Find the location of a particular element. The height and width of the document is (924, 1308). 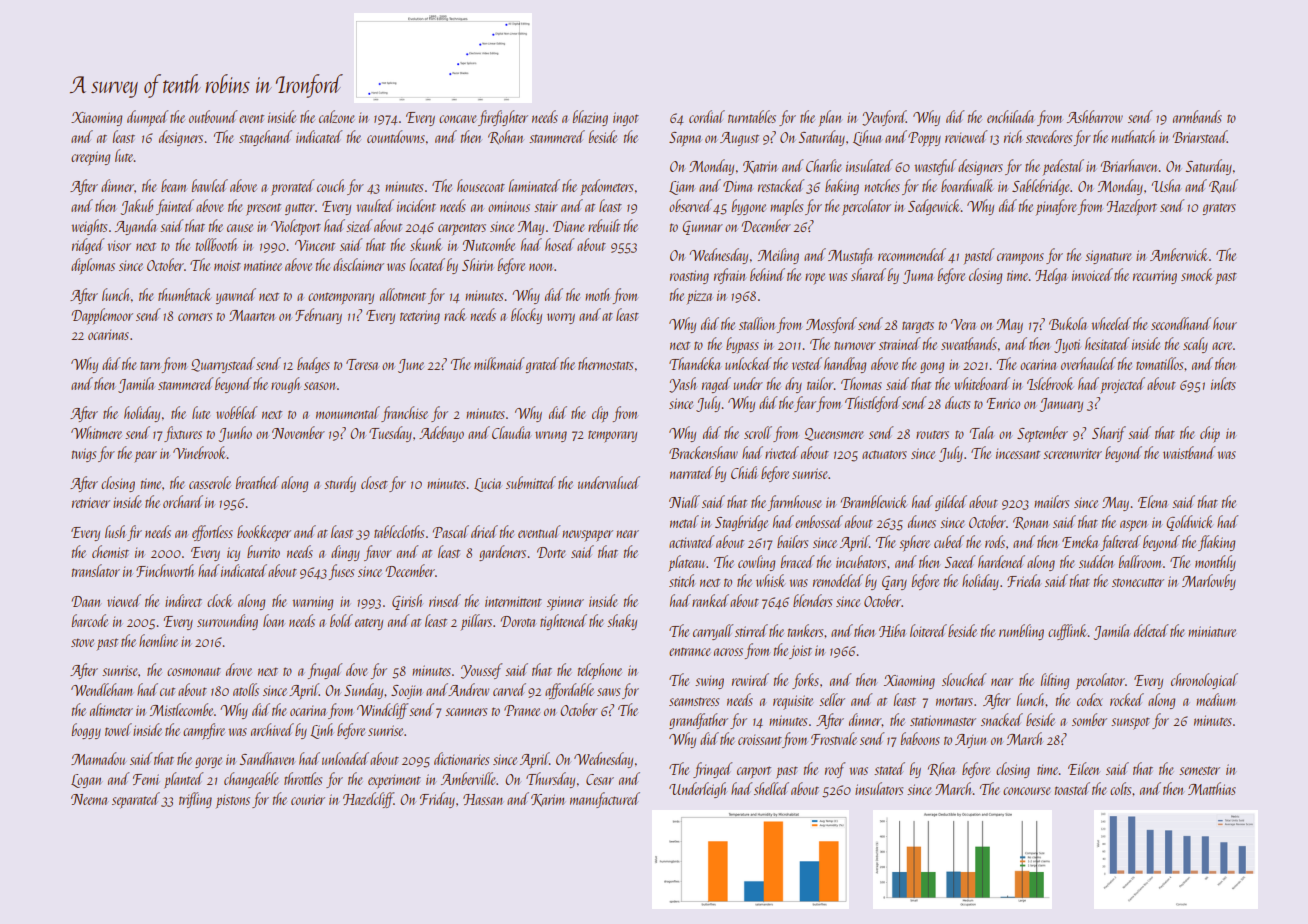

badges is located at coordinates (313, 365).
